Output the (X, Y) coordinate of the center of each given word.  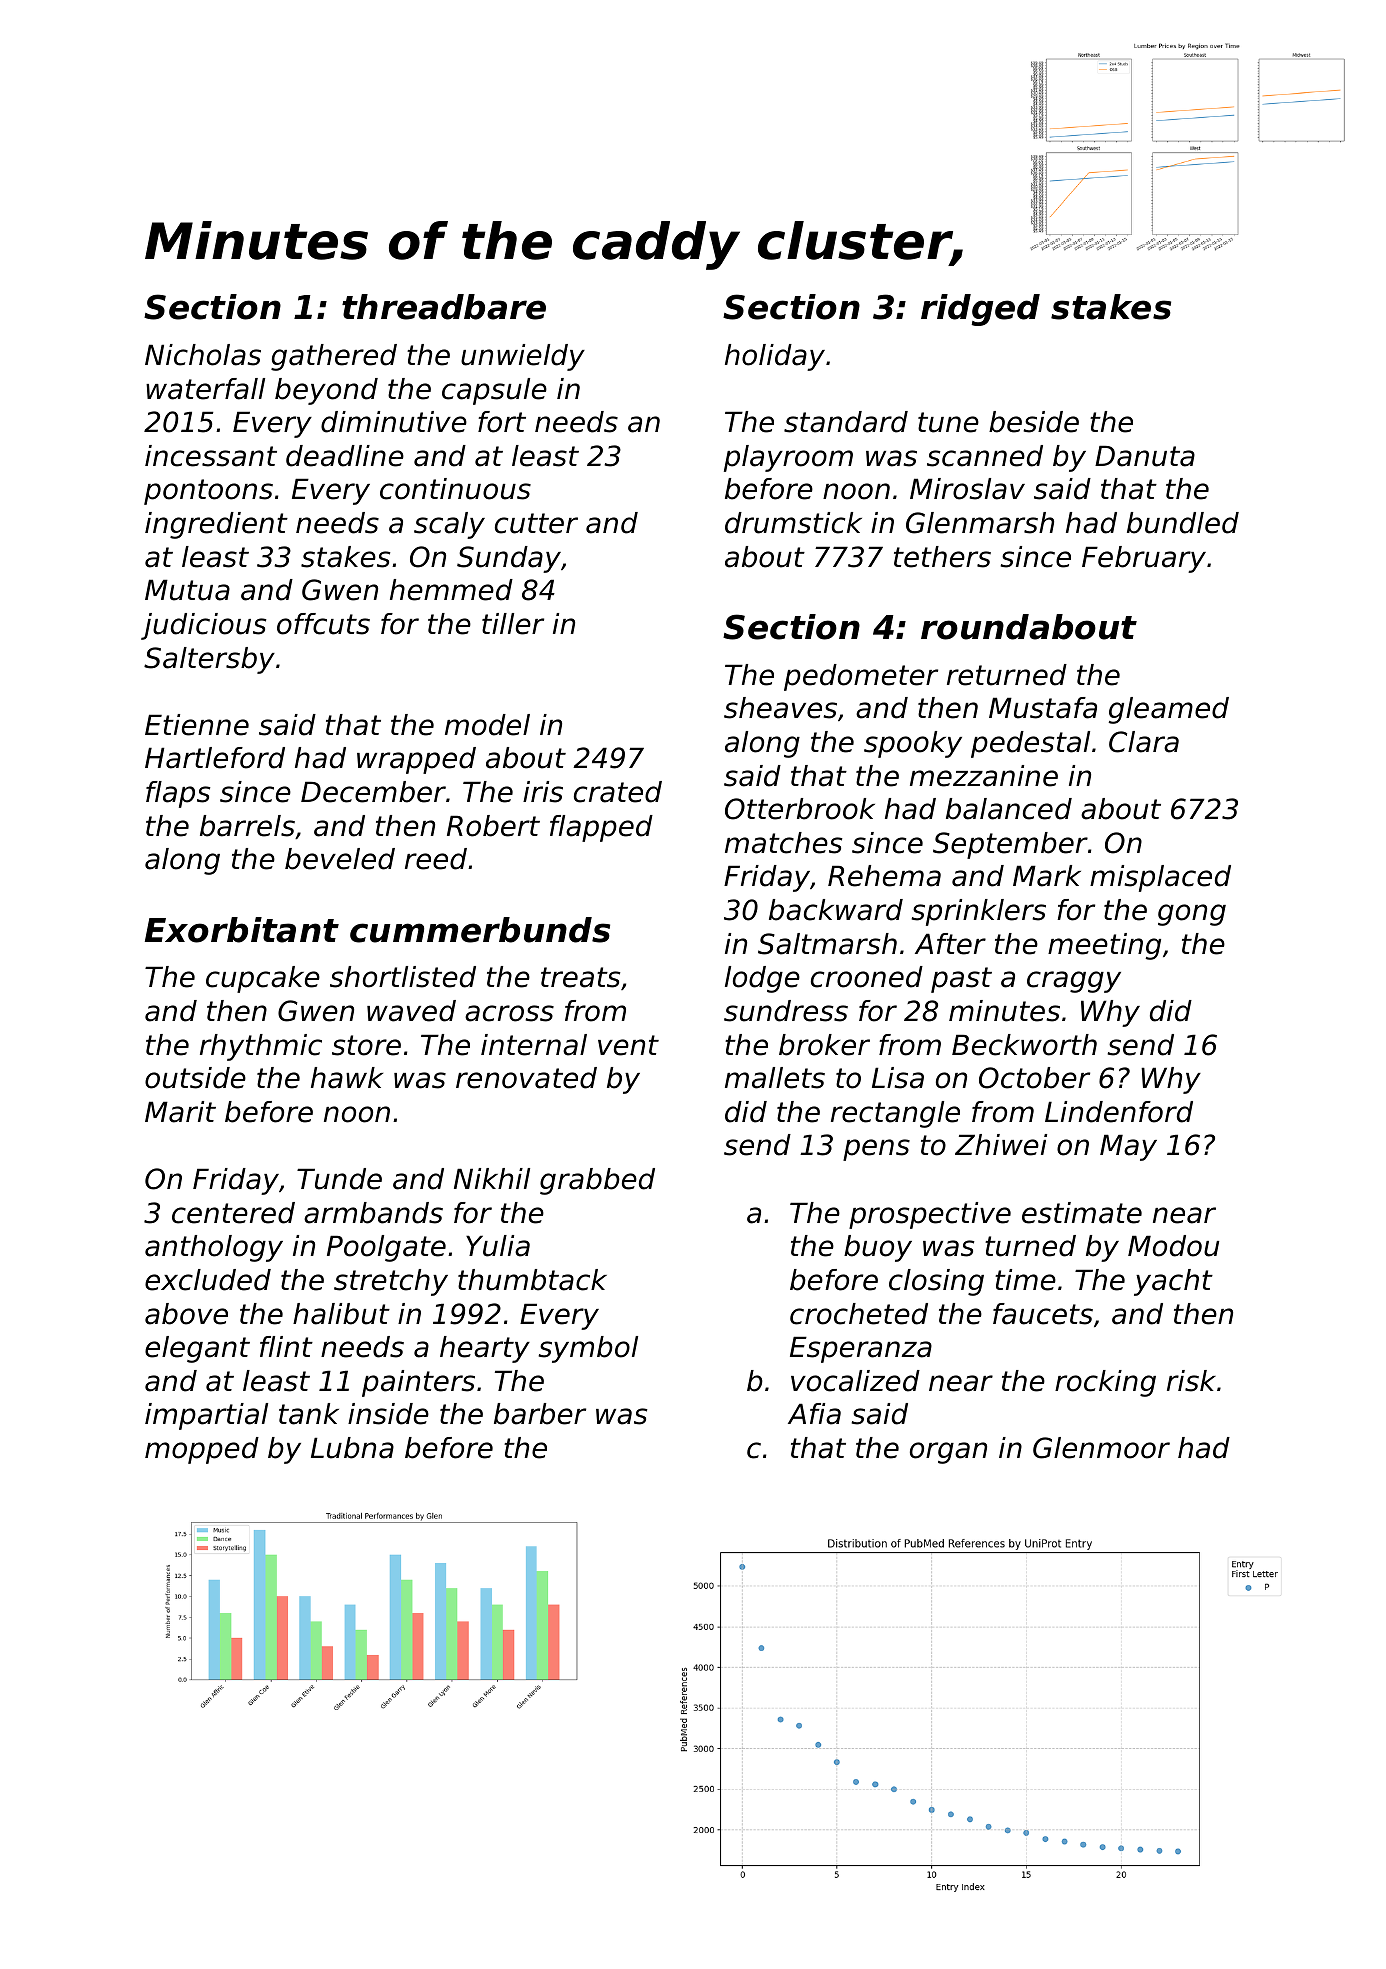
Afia (814, 1414)
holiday (775, 357)
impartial (206, 1416)
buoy (878, 1248)
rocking (1105, 1383)
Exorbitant (242, 930)
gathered (334, 357)
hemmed (451, 590)
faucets (1043, 1314)
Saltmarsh (827, 944)
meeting (1104, 946)
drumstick (793, 523)
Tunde (339, 1179)
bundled (1183, 523)
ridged (980, 310)
